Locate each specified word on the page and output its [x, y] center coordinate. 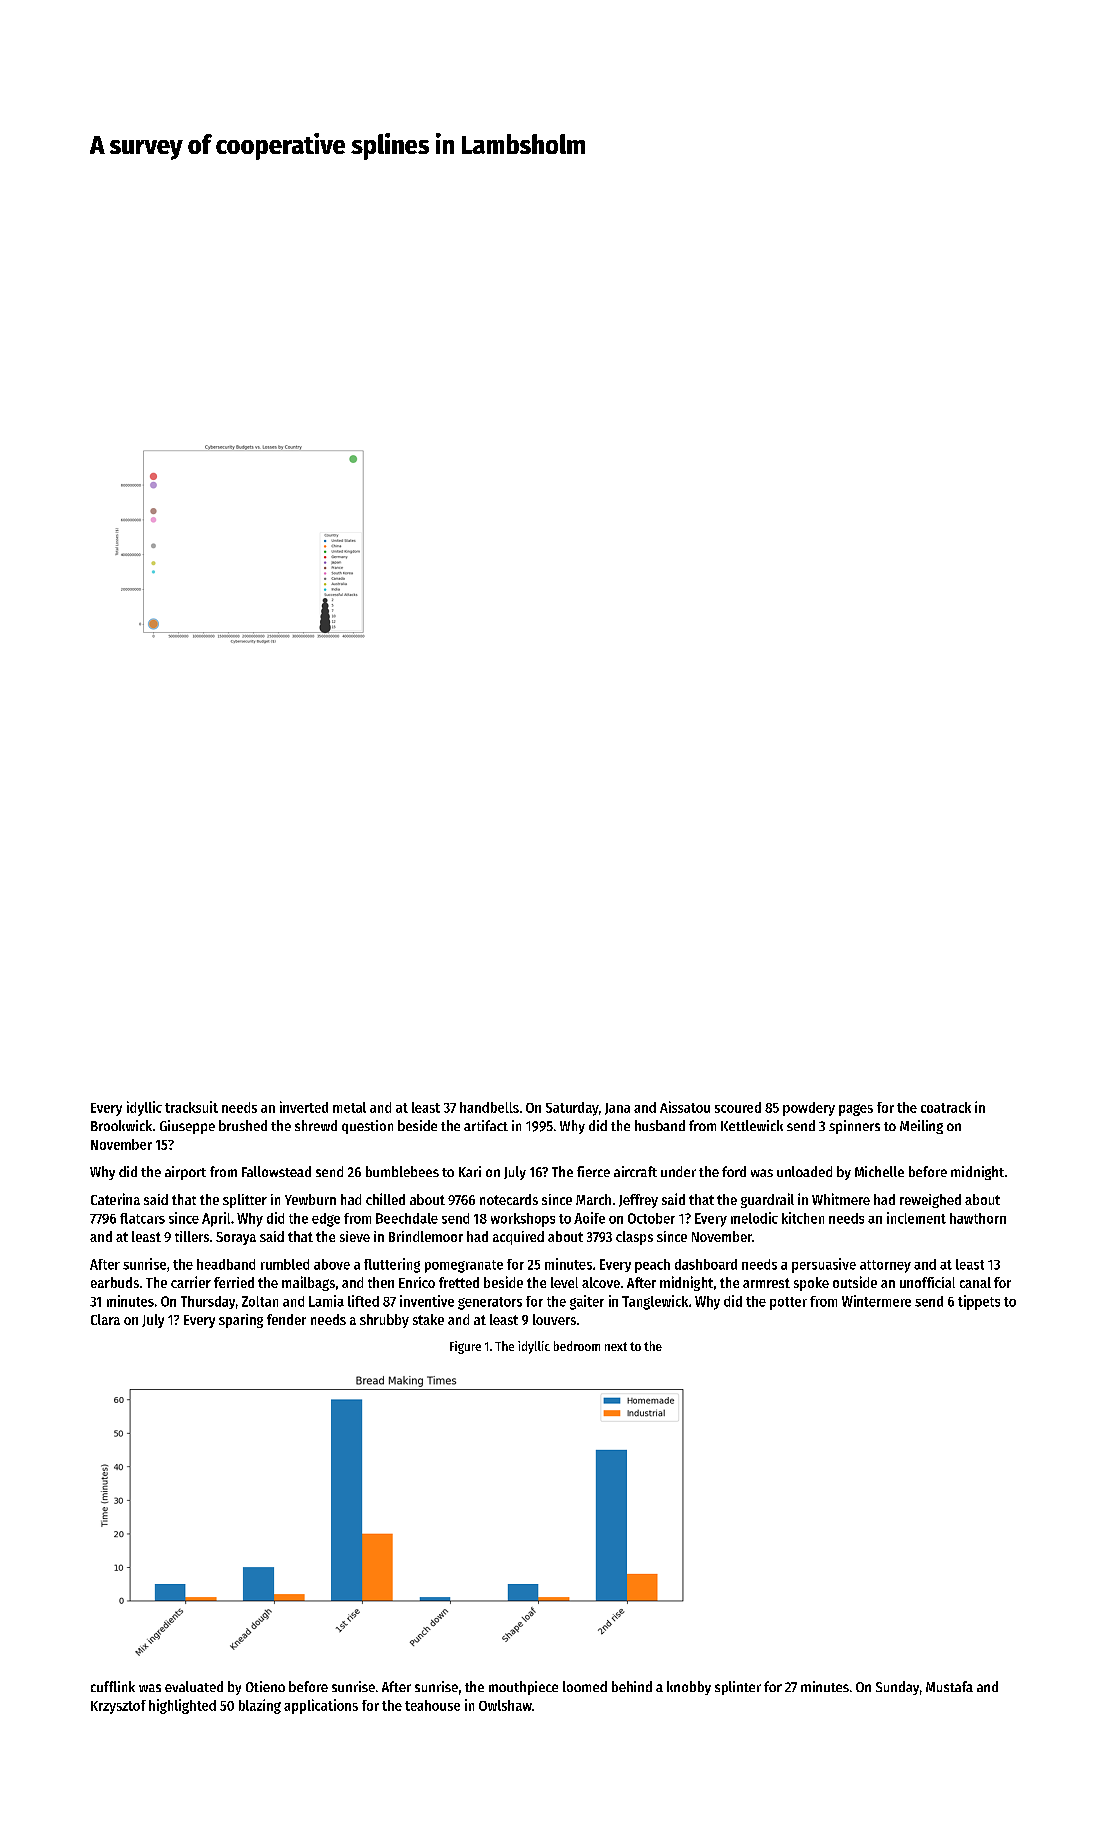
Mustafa [949, 1686]
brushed [243, 1125]
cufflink [113, 1686]
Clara [105, 1319]
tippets [979, 1302]
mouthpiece [523, 1688]
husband [660, 1125]
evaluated [194, 1686]
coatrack [946, 1107]
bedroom [577, 1346]
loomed [585, 1686]
